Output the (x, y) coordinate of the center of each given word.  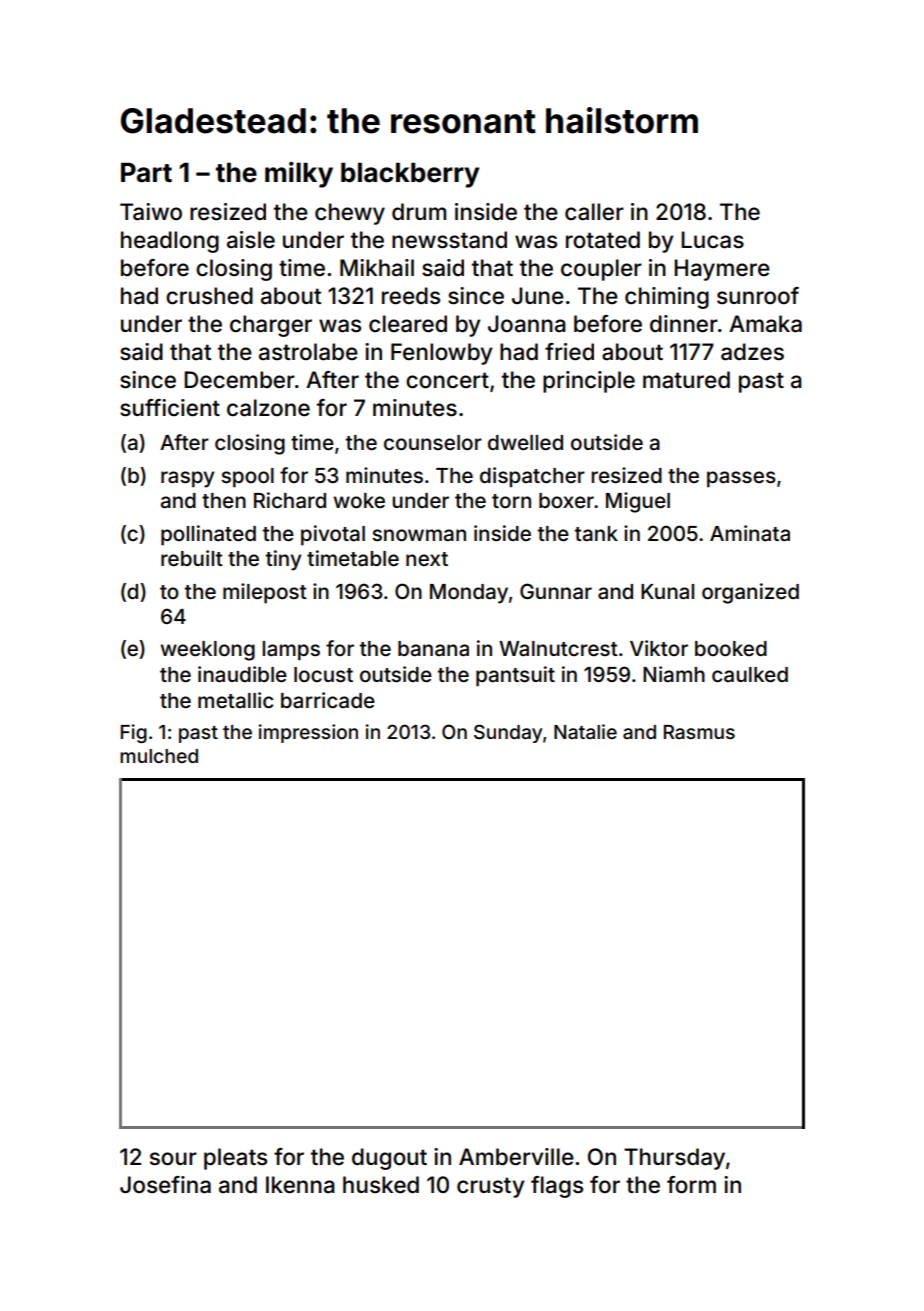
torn (511, 501)
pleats (235, 1159)
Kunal (667, 592)
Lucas (712, 240)
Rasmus (699, 732)
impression (308, 733)
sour (173, 1159)
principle (589, 382)
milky (299, 175)
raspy (188, 479)
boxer (566, 500)
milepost (265, 593)
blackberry (410, 175)
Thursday (674, 1159)
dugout (389, 1159)
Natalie (585, 731)
